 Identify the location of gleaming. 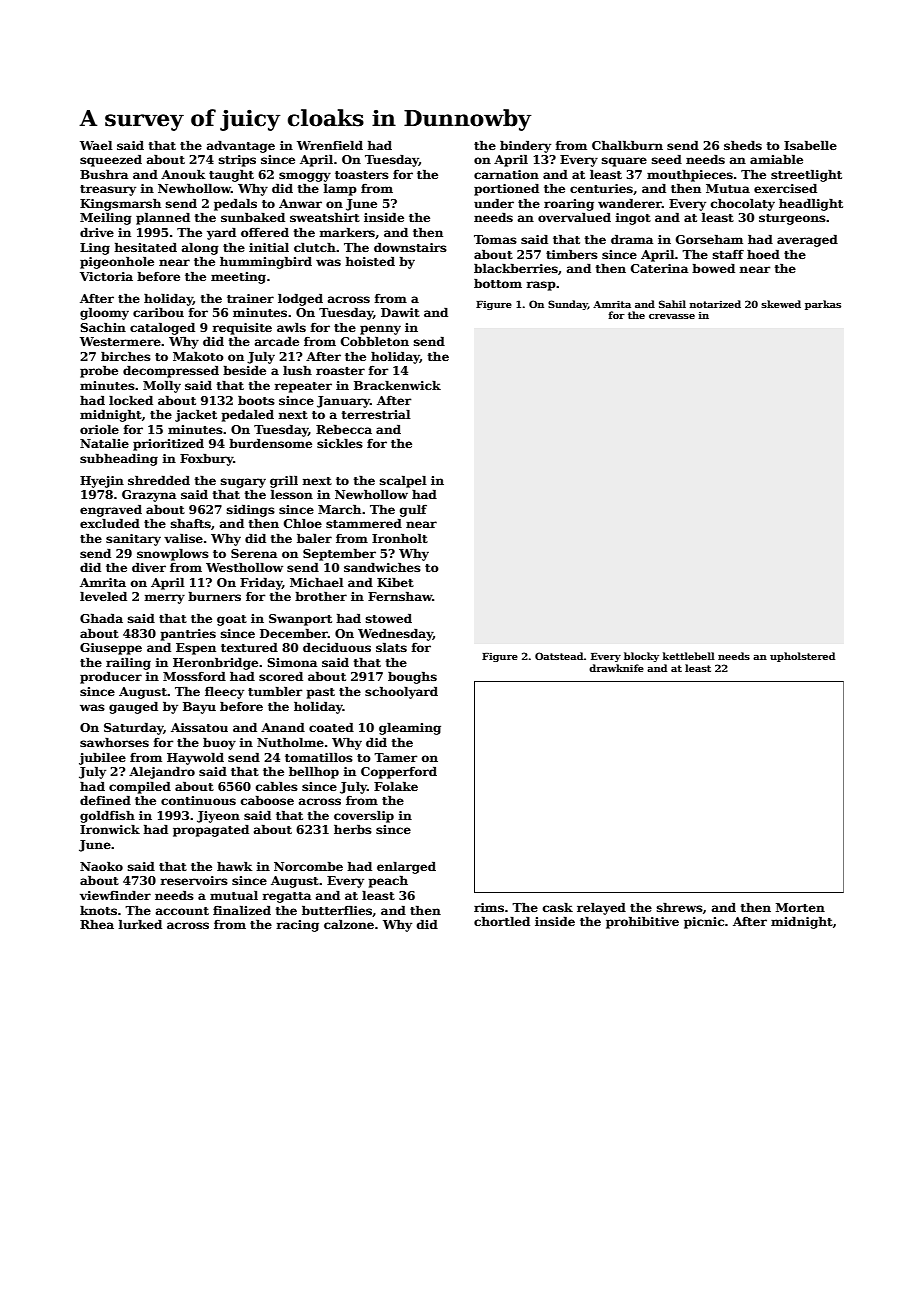
(410, 729).
